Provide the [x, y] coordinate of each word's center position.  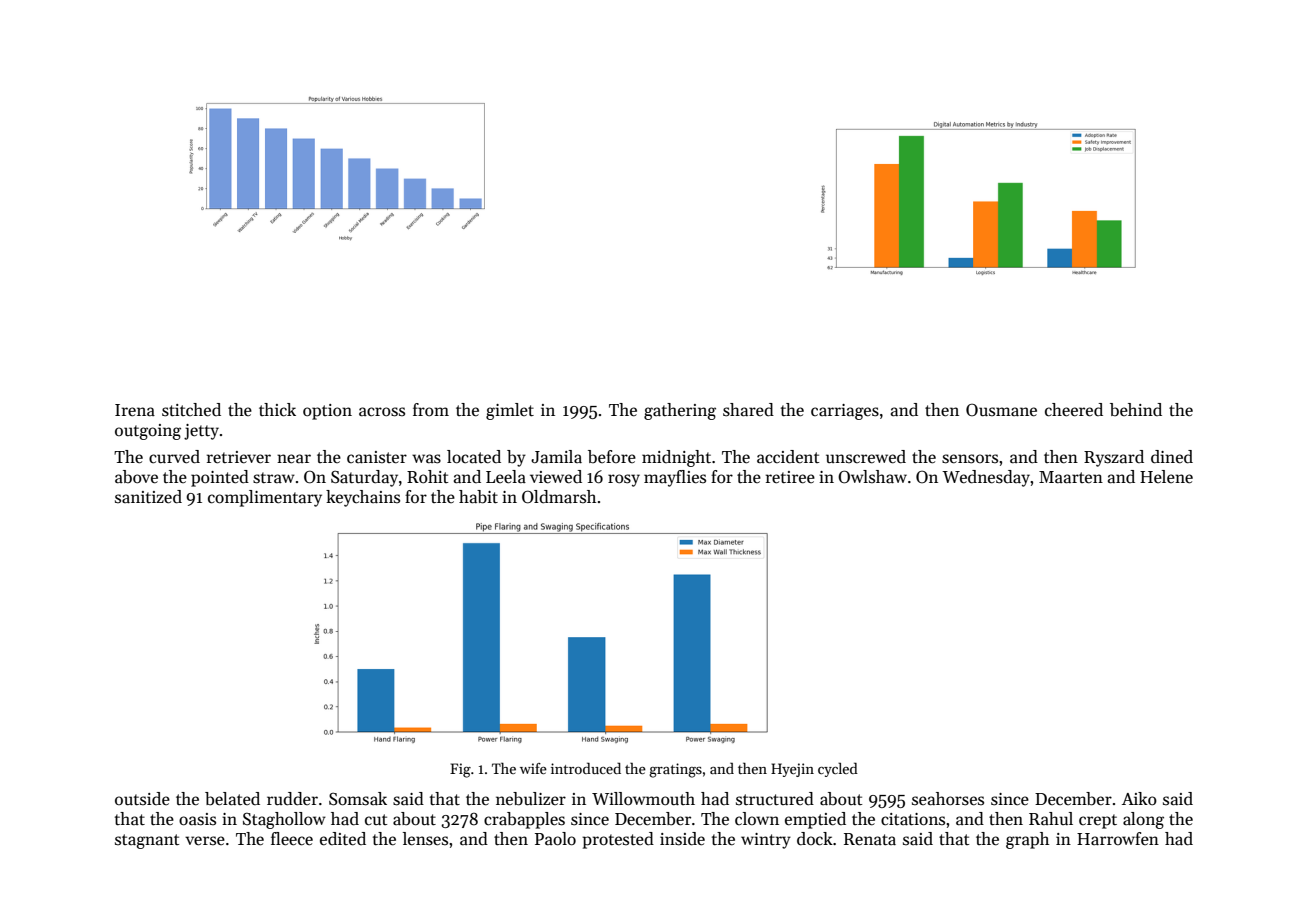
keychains [363, 498]
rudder [292, 799]
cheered [1074, 410]
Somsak [358, 799]
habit [478, 497]
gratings [675, 770]
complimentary [265, 498]
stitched [191, 410]
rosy [624, 480]
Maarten [1071, 477]
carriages [845, 412]
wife [533, 768]
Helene [1166, 477]
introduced [586, 768]
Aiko [1139, 798]
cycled [838, 769]
